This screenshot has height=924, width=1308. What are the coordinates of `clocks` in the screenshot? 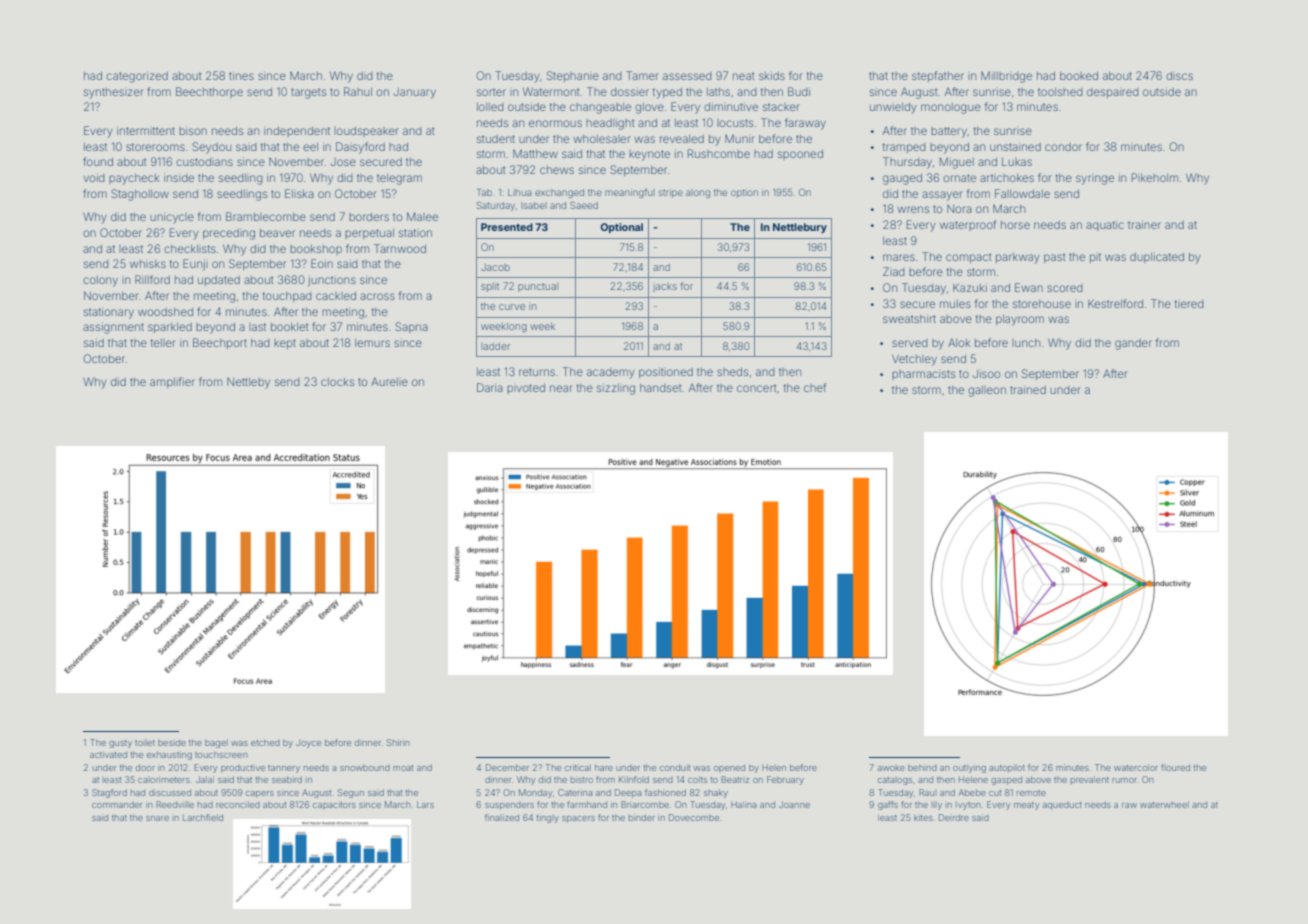 It's located at (337, 382).
